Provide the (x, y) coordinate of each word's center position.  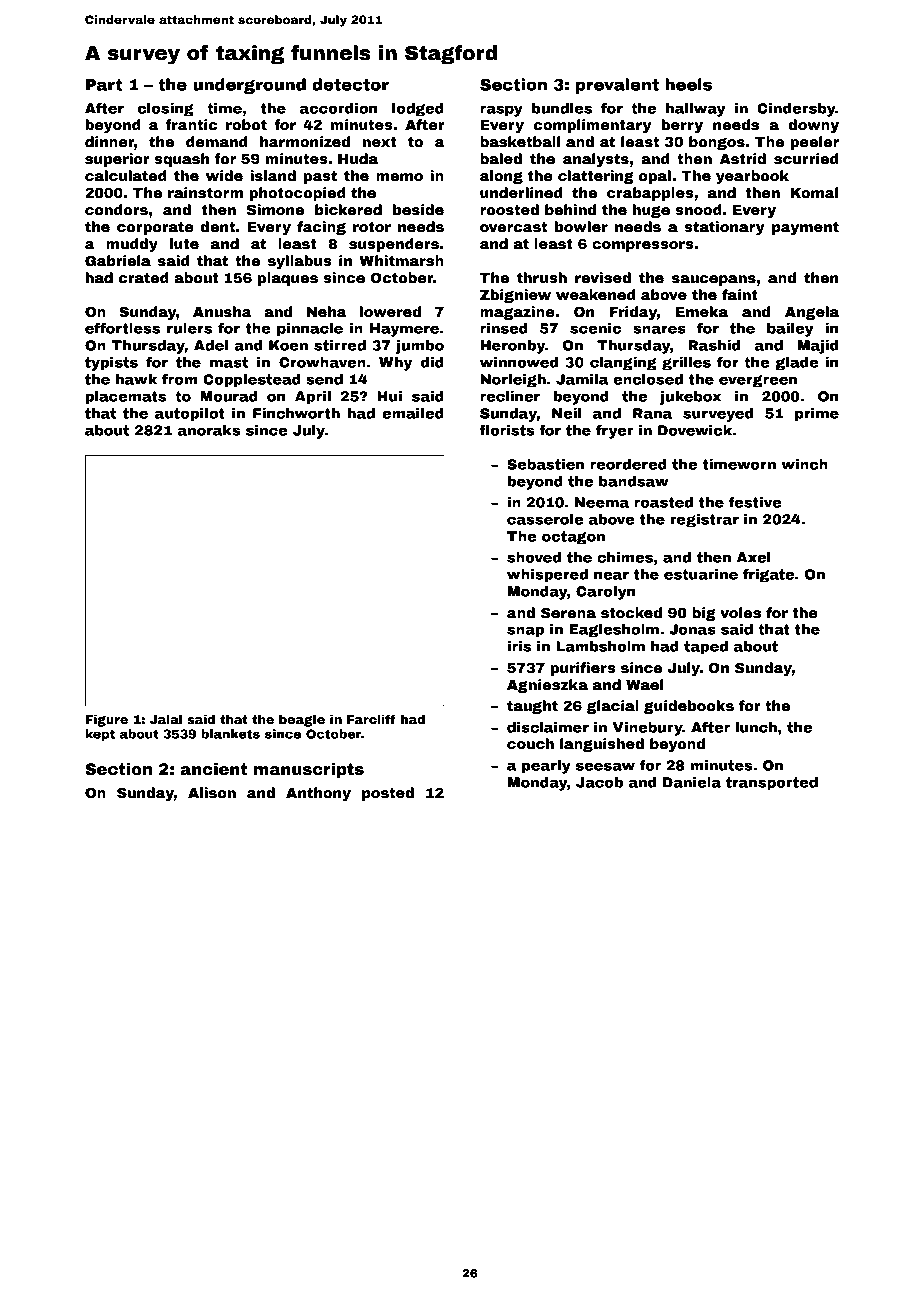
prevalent (617, 86)
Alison (212, 792)
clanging (623, 364)
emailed (413, 413)
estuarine (701, 574)
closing (166, 110)
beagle (302, 720)
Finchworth (296, 413)
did (432, 362)
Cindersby (796, 110)
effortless (122, 328)
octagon (573, 538)
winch (804, 464)
